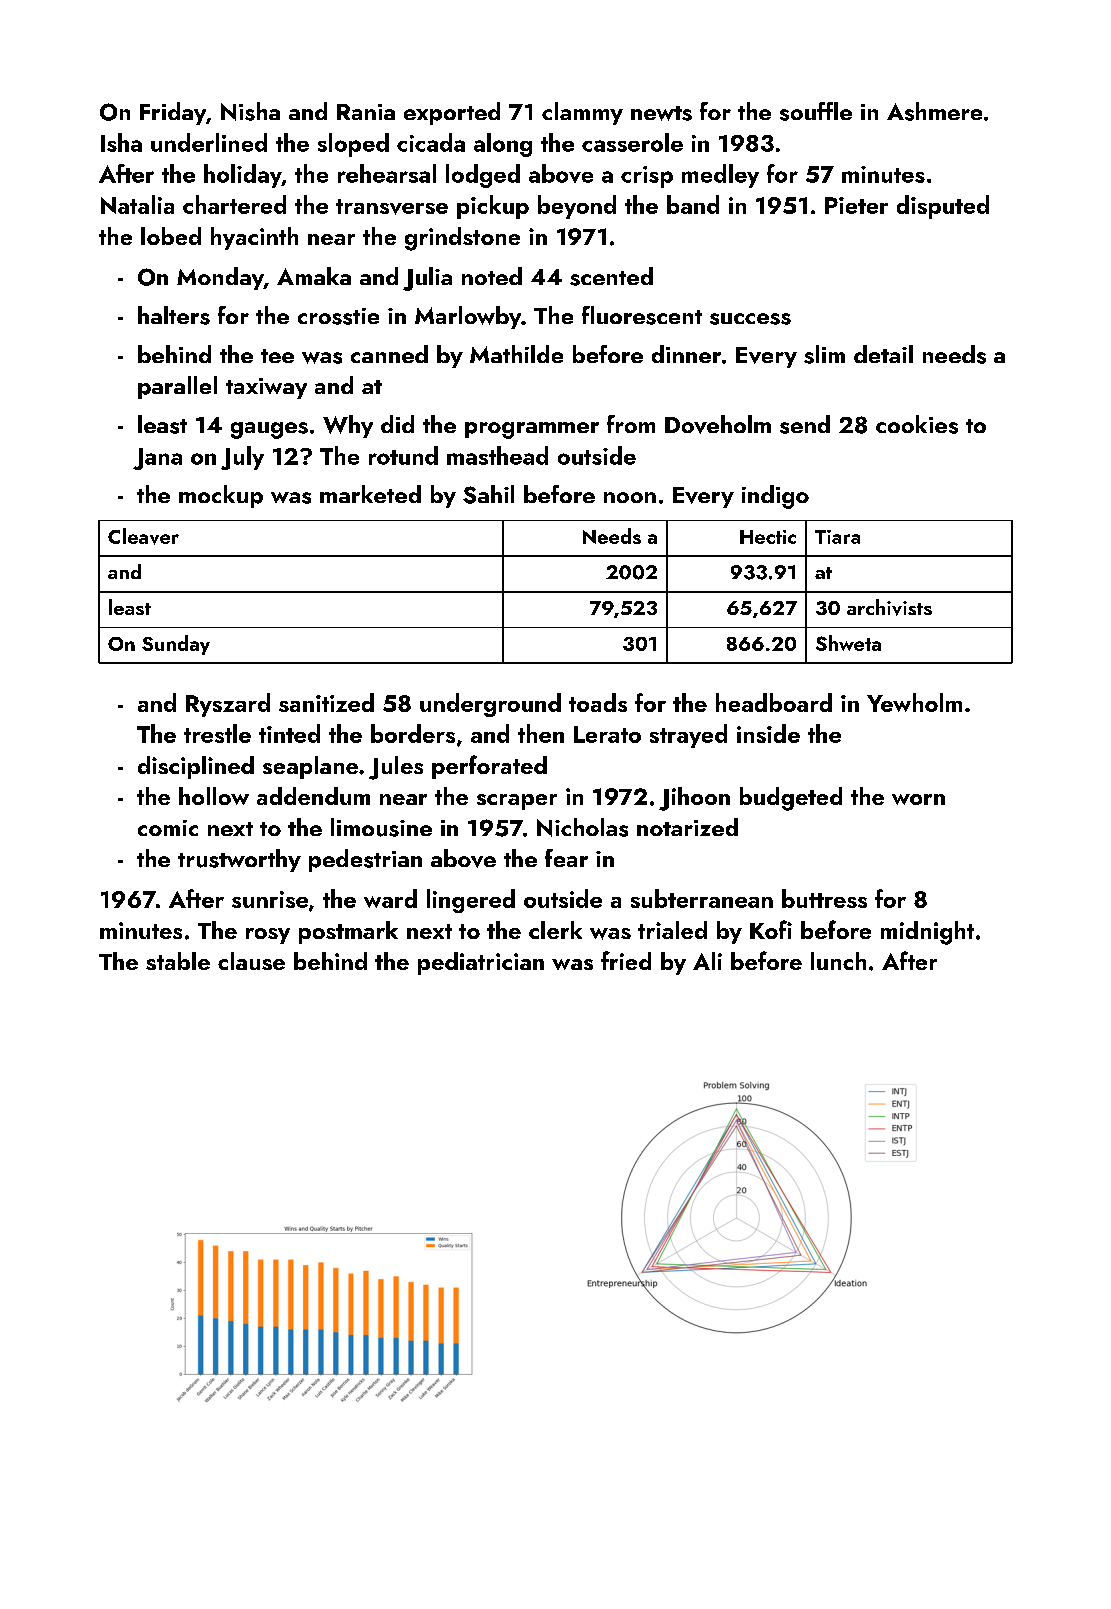 The width and height of the image is (1111, 1609). I want to click on Rania, so click(366, 112).
